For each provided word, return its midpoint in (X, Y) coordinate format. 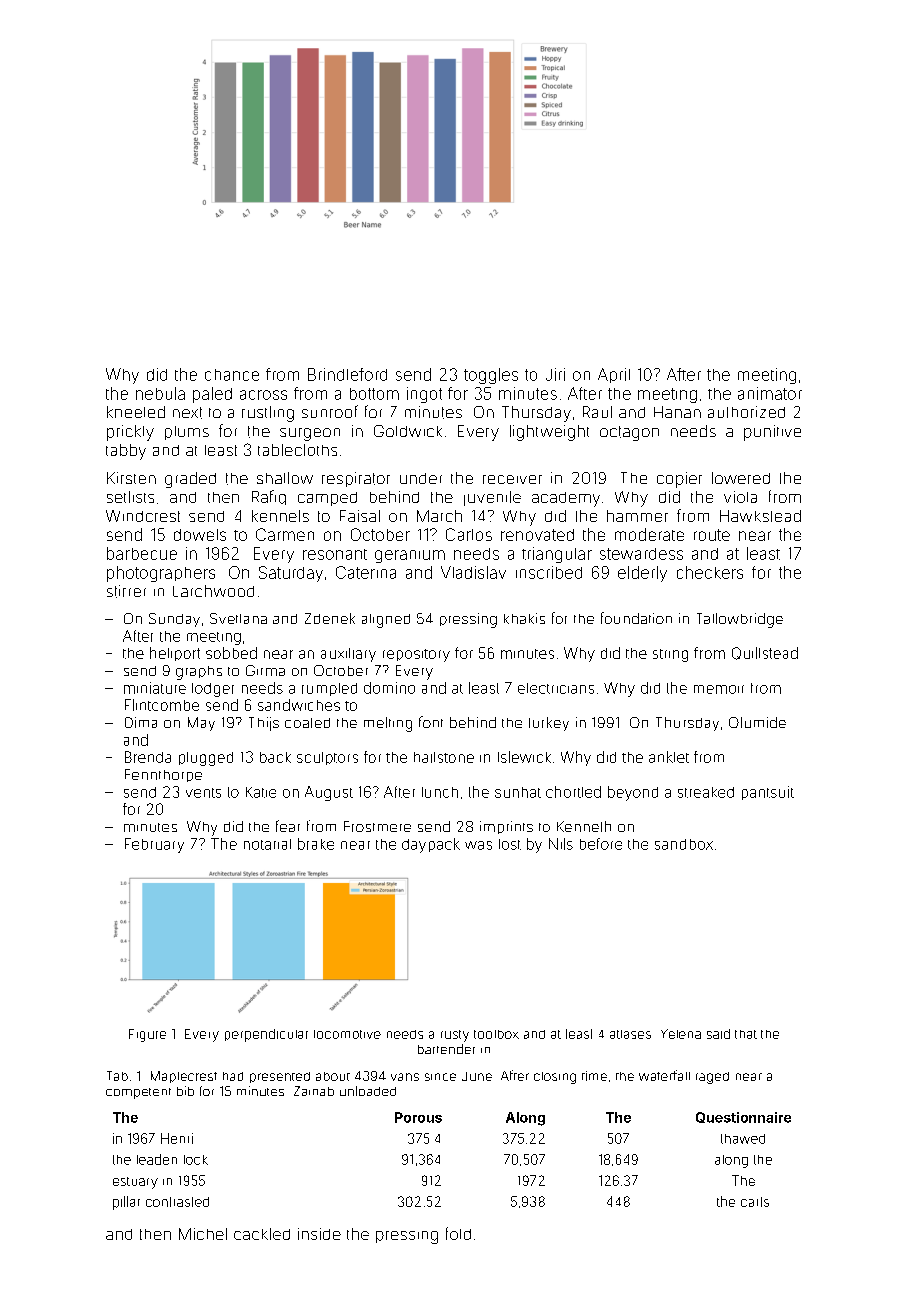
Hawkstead (760, 516)
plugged (206, 759)
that (746, 1034)
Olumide (757, 722)
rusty (455, 1036)
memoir (719, 689)
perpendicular (266, 1035)
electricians (556, 688)
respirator (356, 479)
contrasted (177, 1202)
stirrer (126, 591)
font (431, 722)
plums (187, 433)
